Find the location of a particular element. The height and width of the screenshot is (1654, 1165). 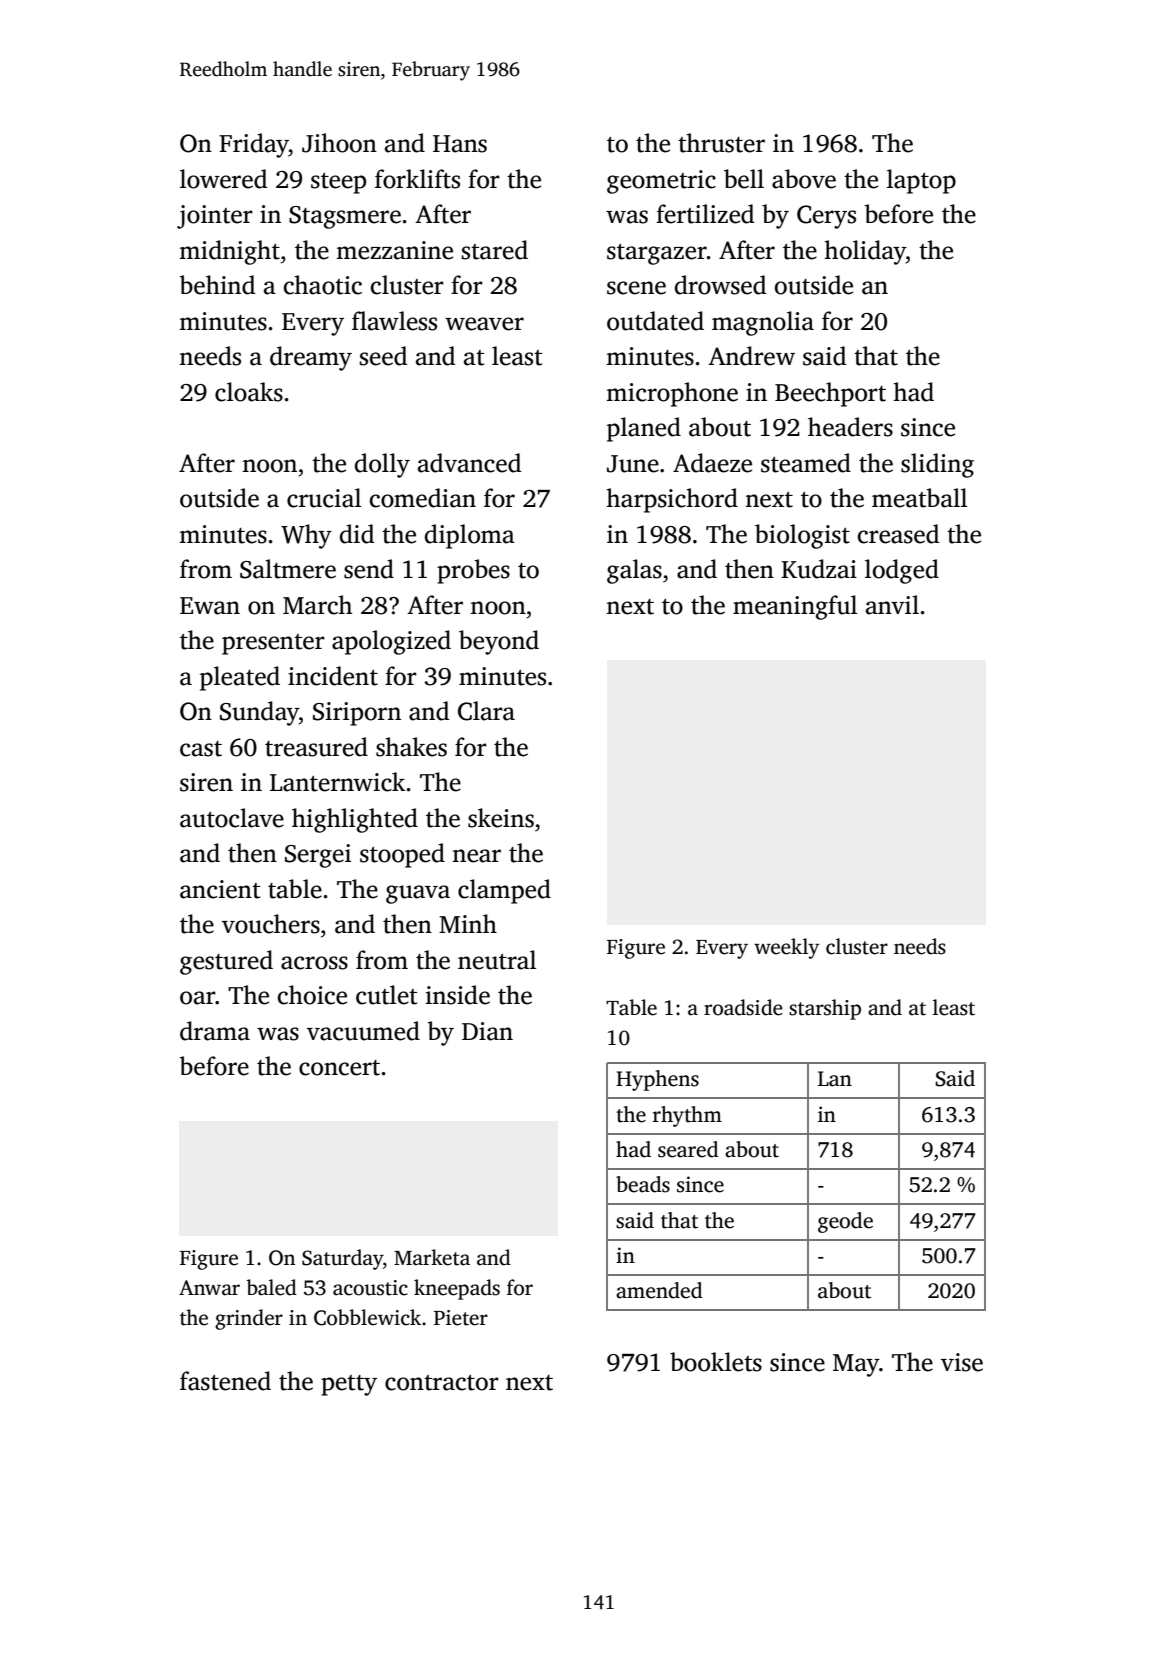

cloaks is located at coordinates (249, 392).
